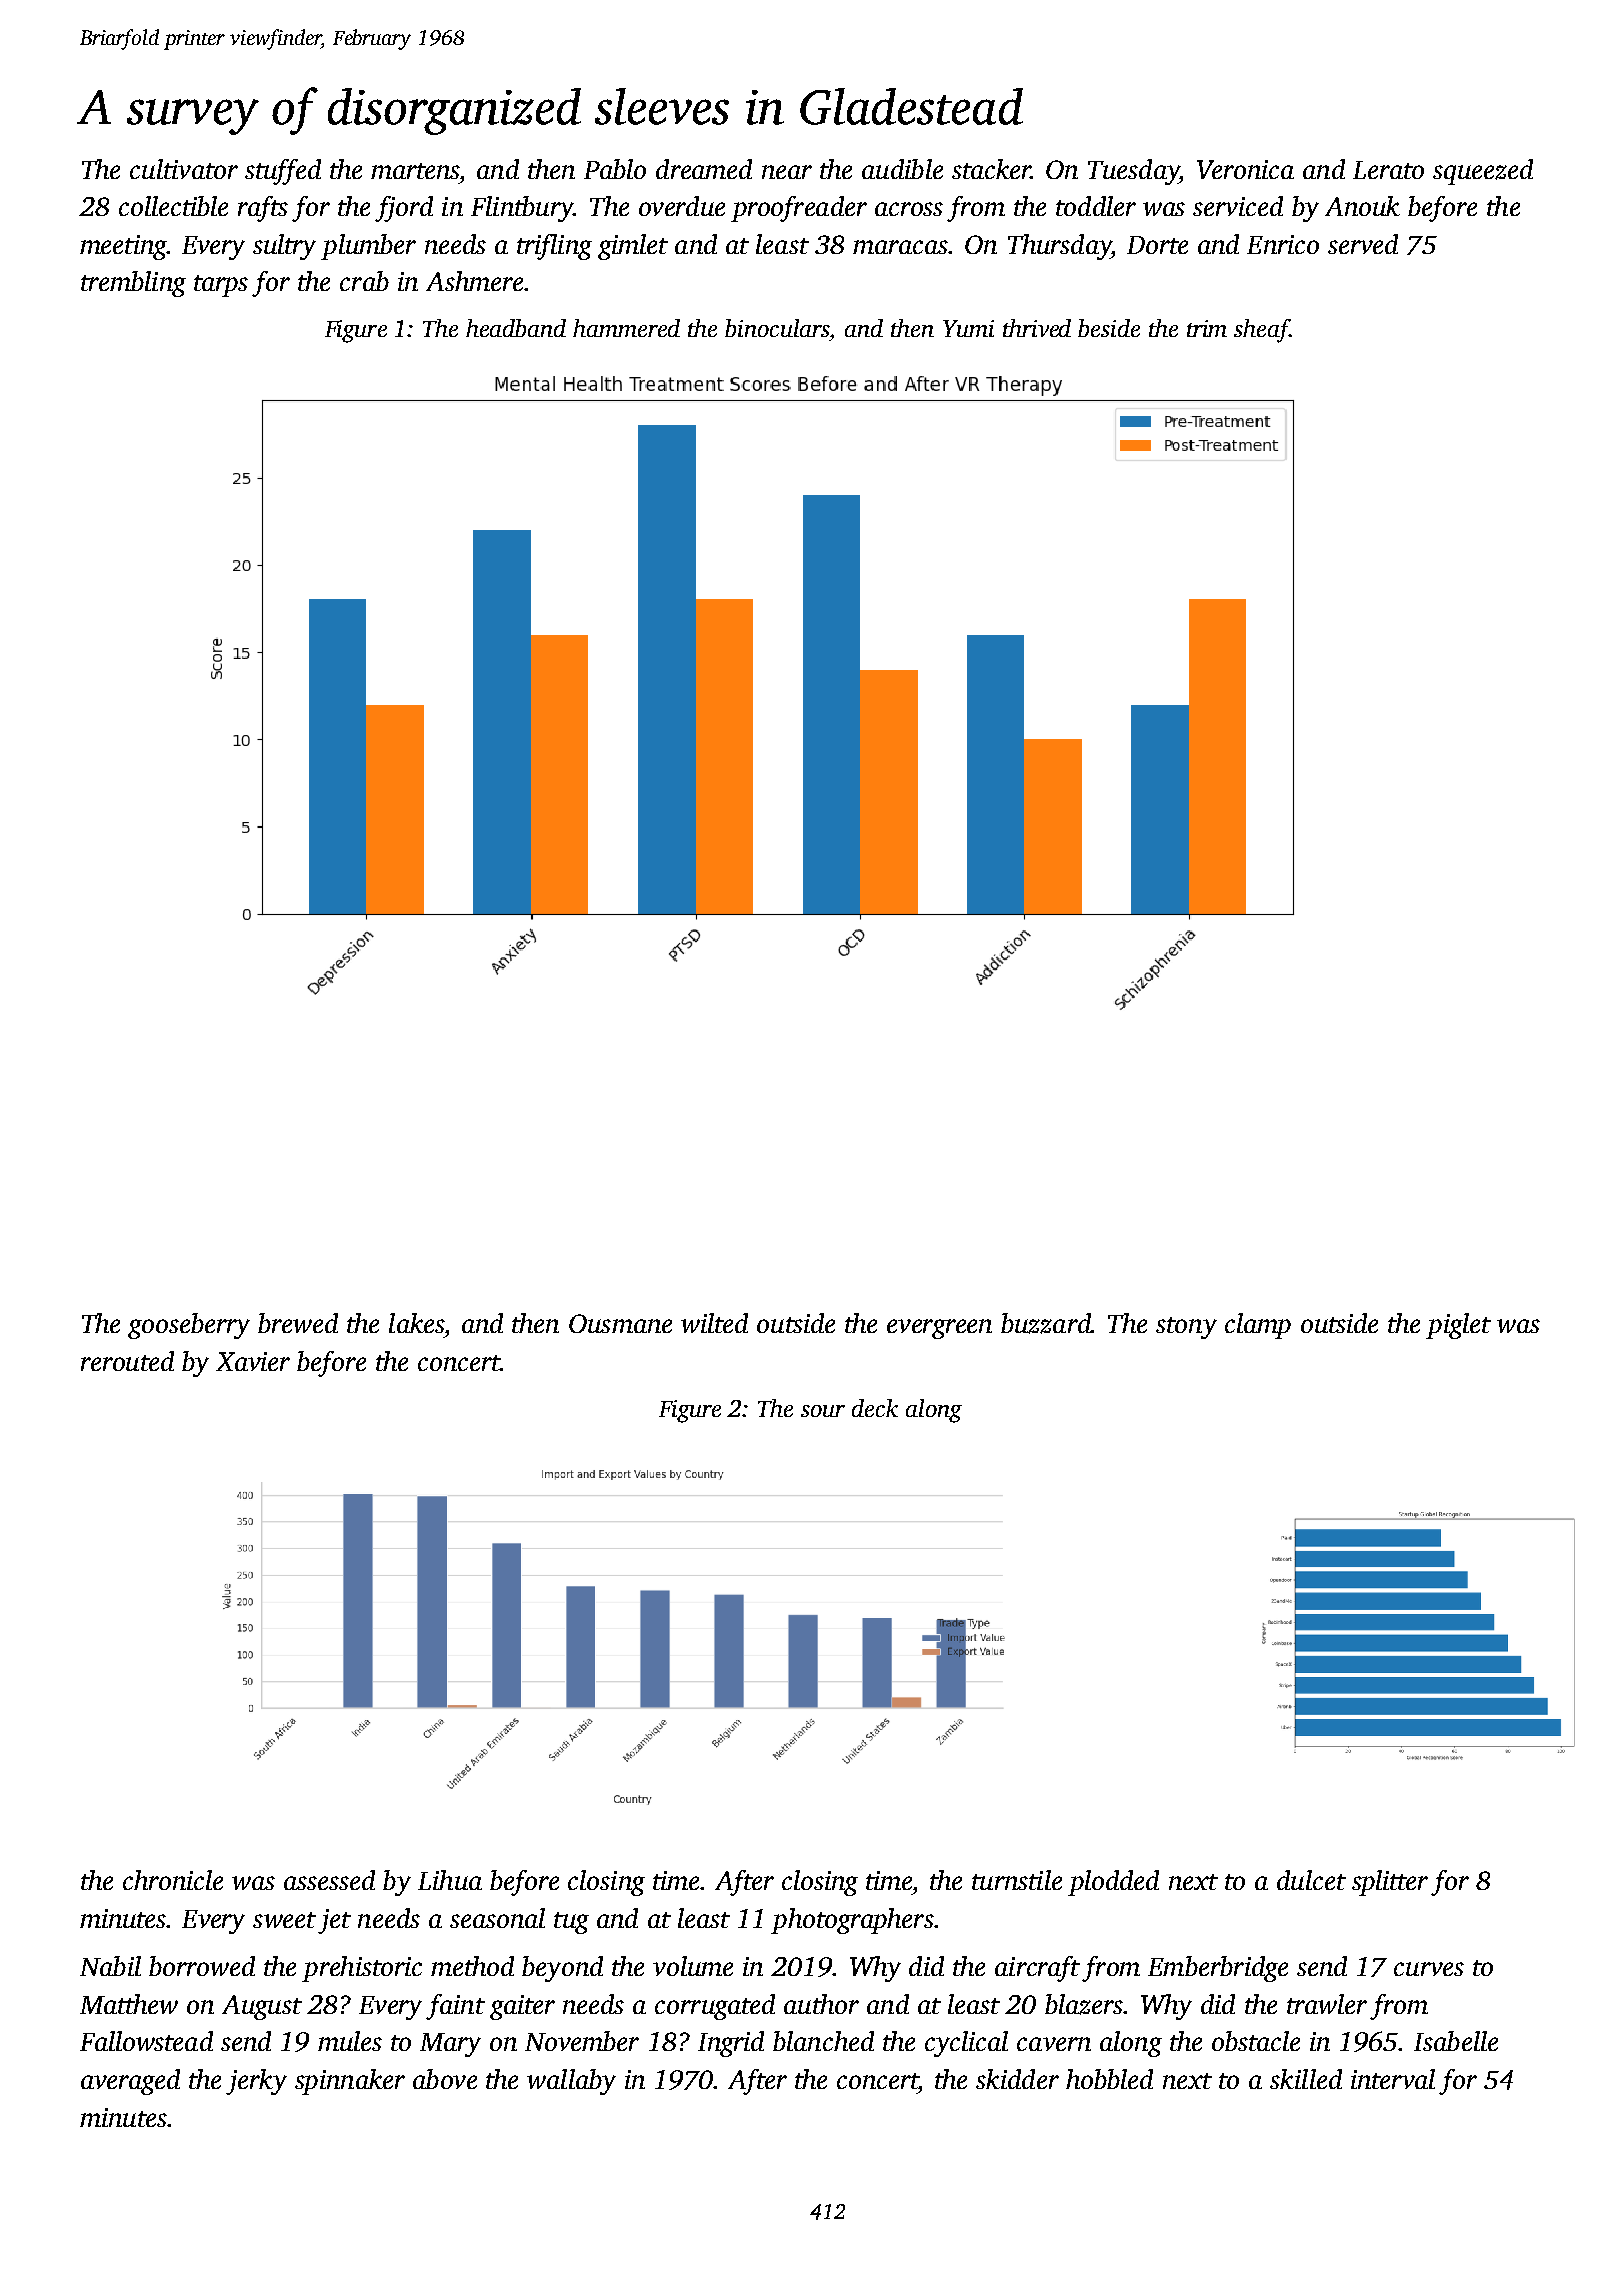 Image resolution: width=1620 pixels, height=2292 pixels. Describe the element at coordinates (450, 1880) in the screenshot. I see `Lihua` at that location.
